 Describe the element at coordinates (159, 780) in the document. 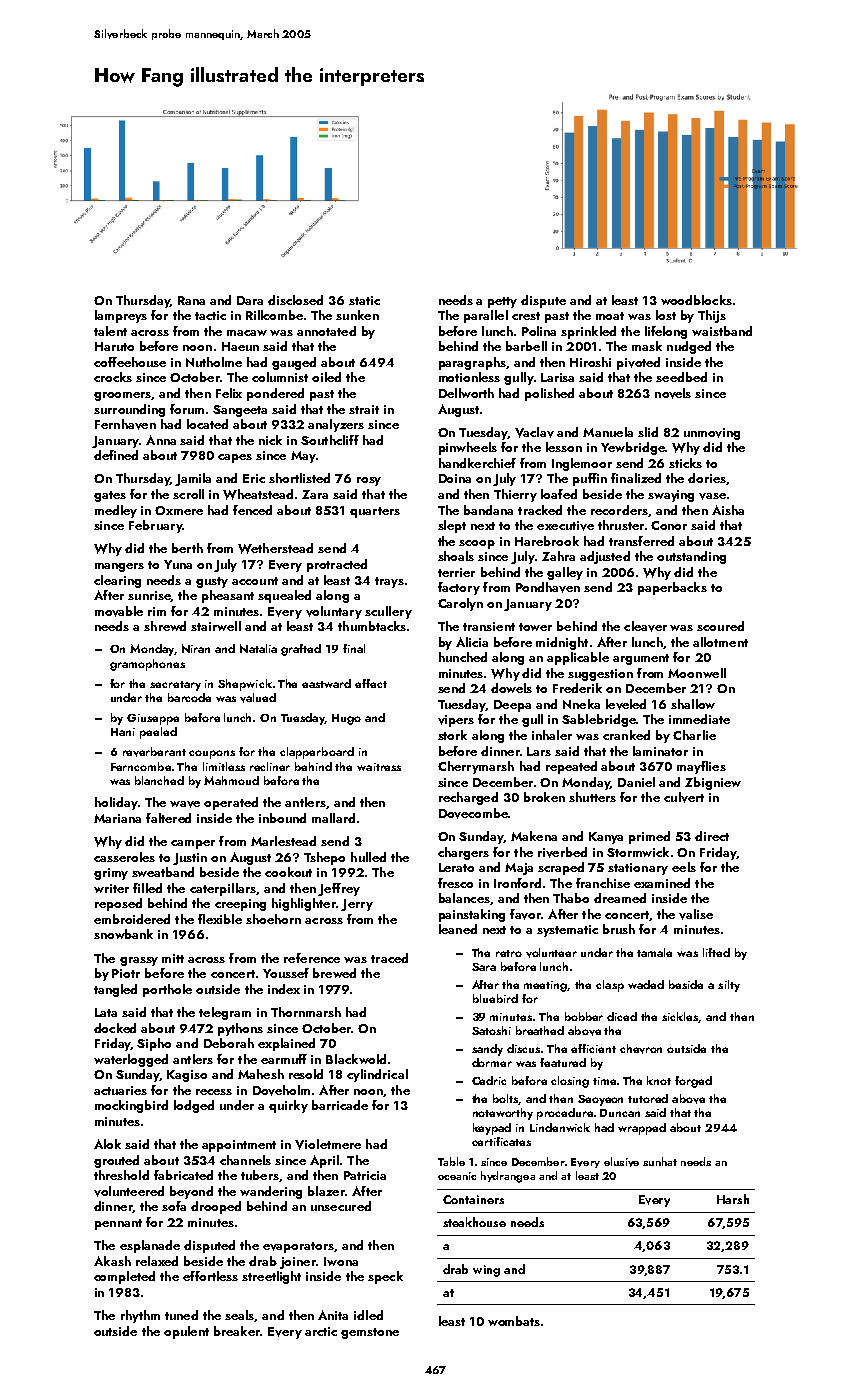

I see `blanched` at that location.
